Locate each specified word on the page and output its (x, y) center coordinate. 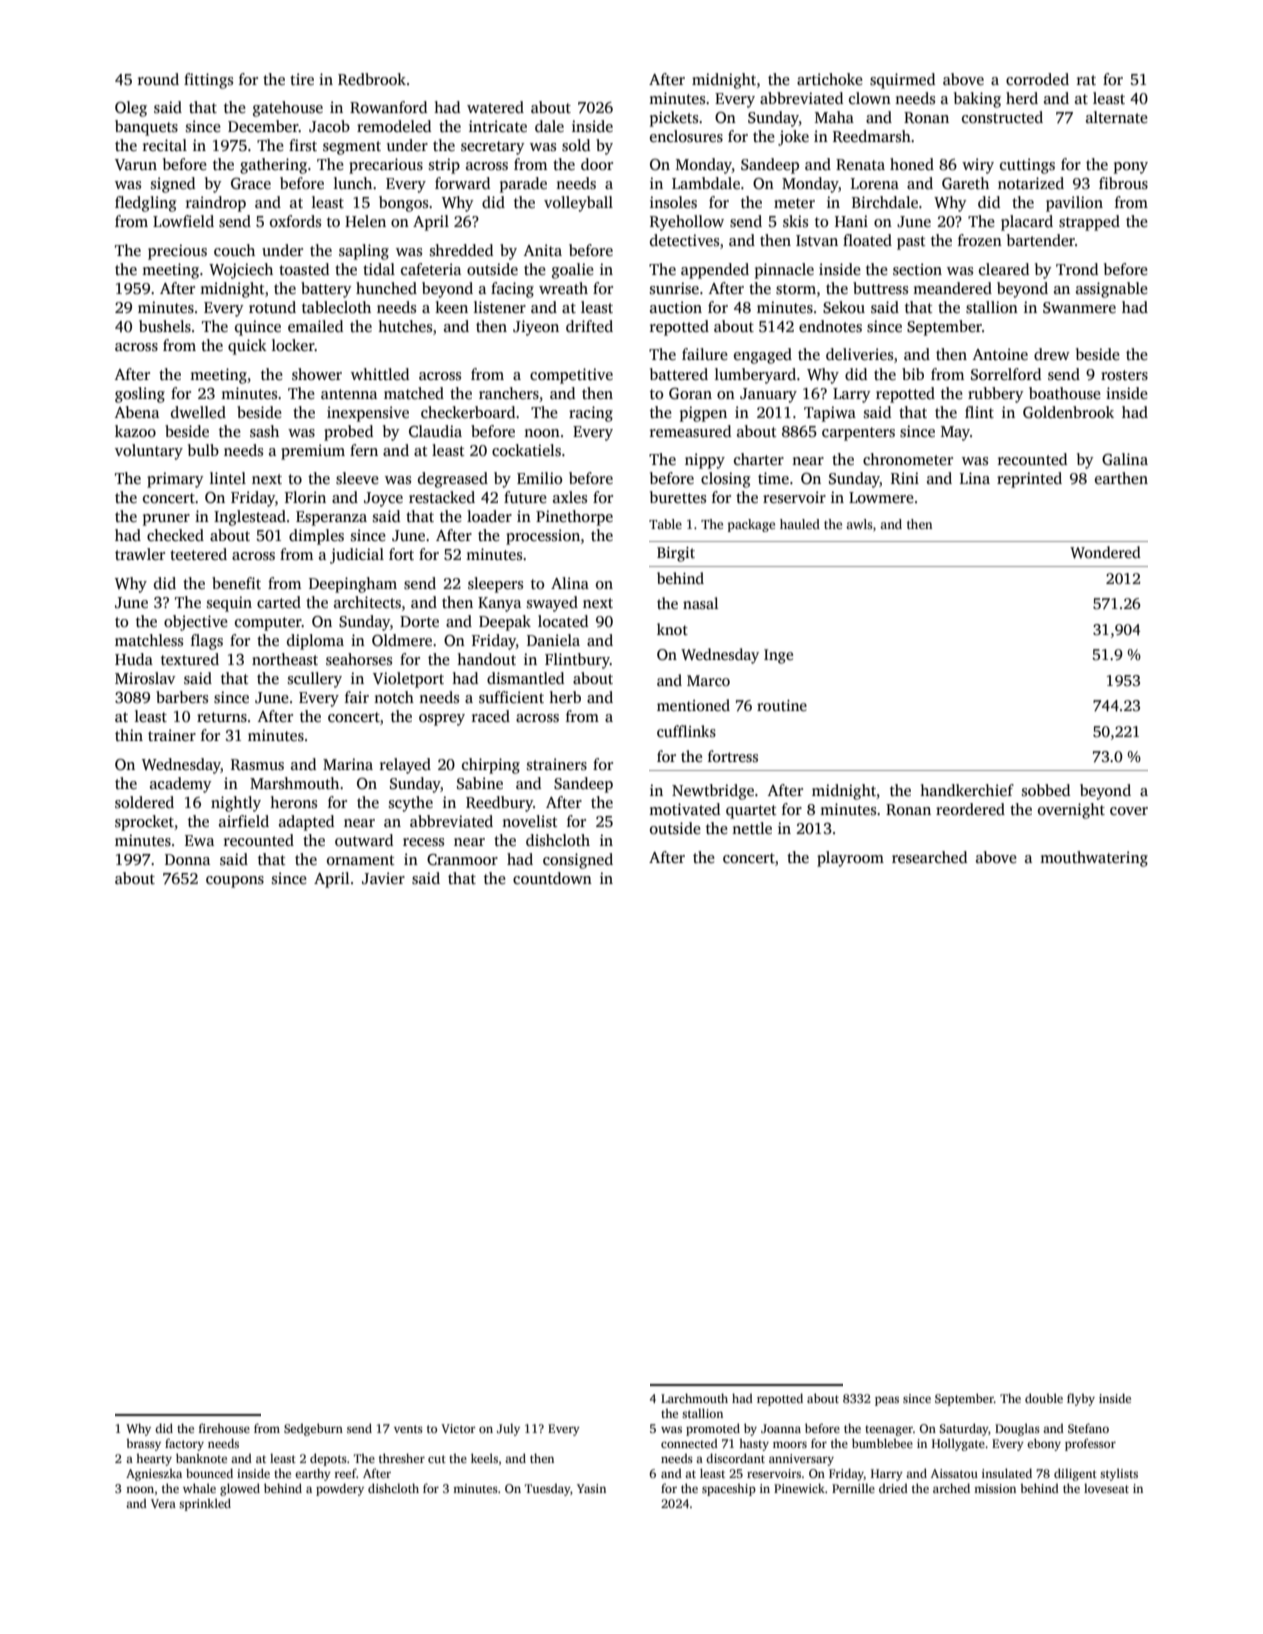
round (158, 79)
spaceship (729, 1489)
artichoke (830, 79)
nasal (700, 603)
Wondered (1105, 552)
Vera (163, 1503)
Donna (187, 859)
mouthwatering (1094, 859)
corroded (1037, 79)
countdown (552, 878)
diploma (315, 642)
